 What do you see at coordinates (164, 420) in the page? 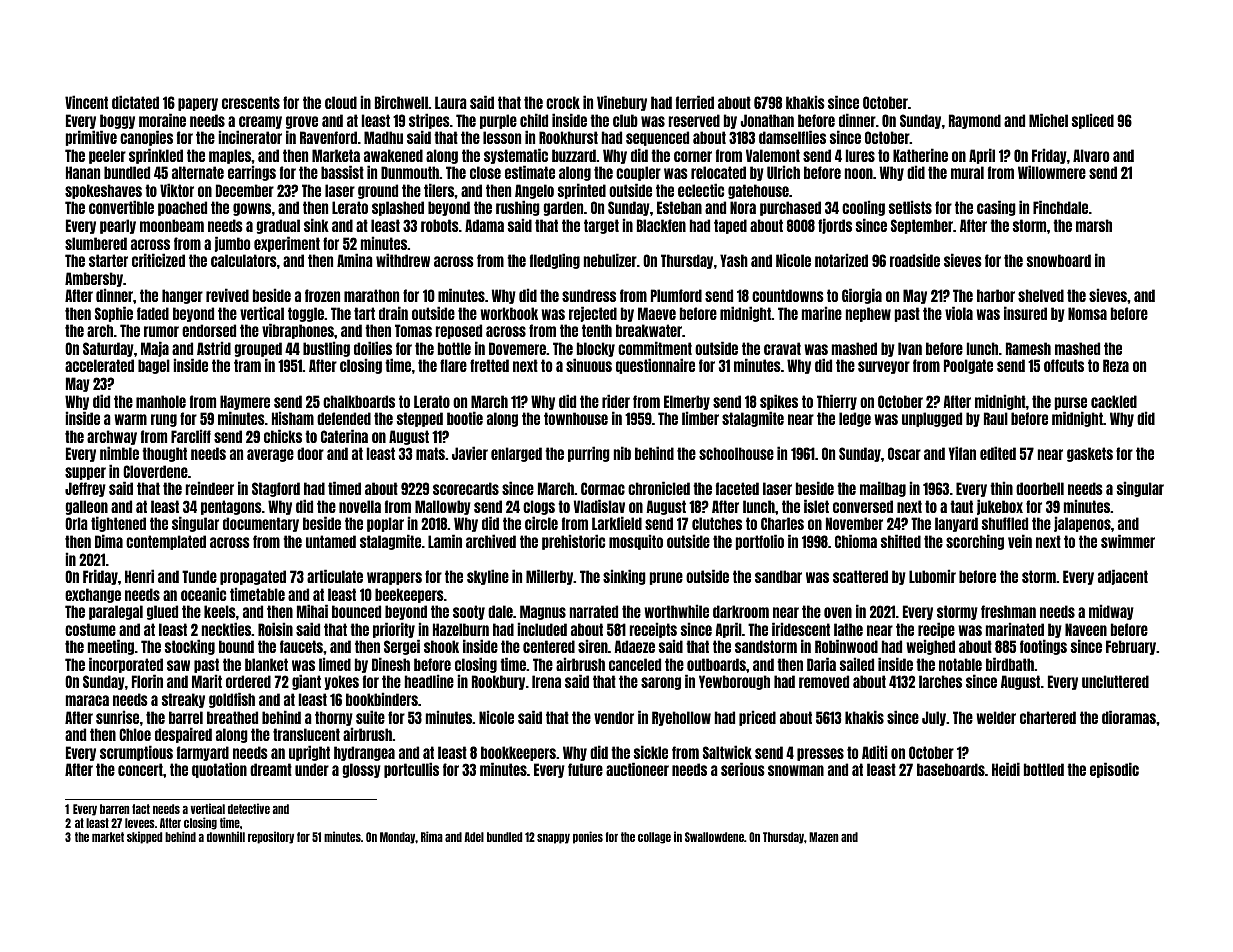
I see `rung` at bounding box center [164, 420].
